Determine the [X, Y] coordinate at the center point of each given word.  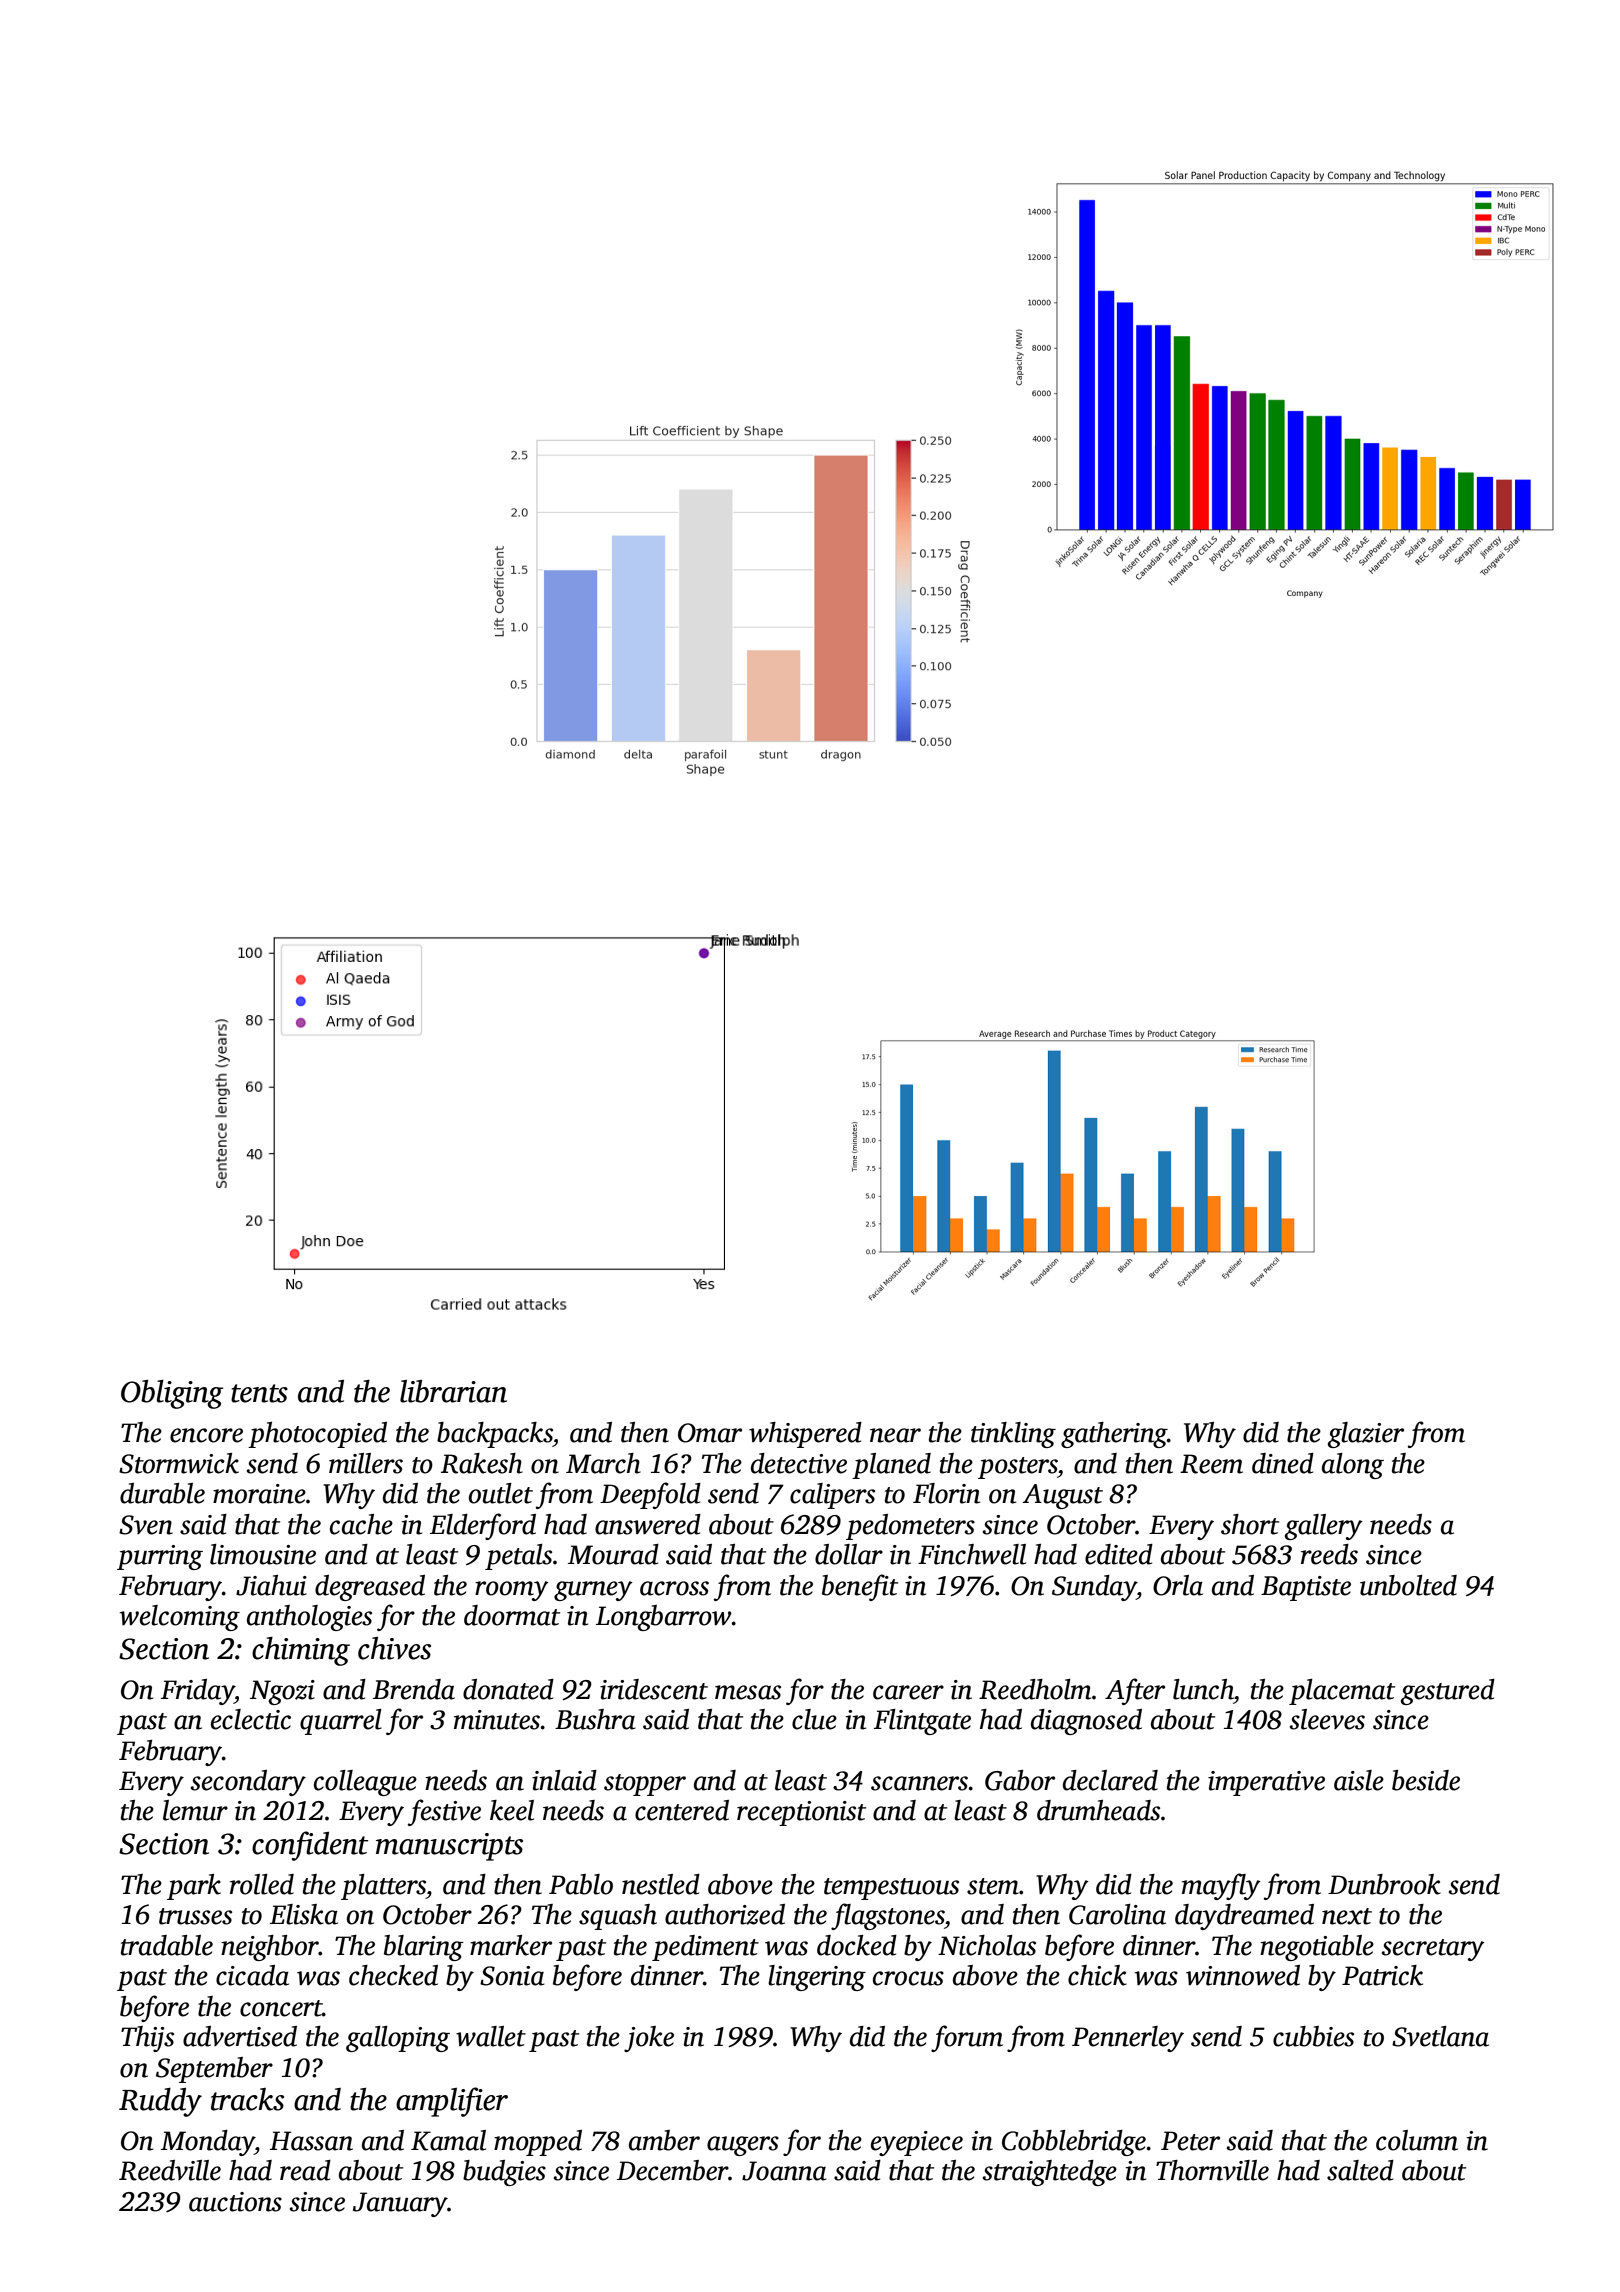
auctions [235, 2202]
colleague [365, 1783]
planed [891, 1466]
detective [799, 1463]
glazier [1366, 1435]
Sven [146, 1525]
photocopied [317, 1435]
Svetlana [1440, 2036]
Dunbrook [1384, 1884]
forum [967, 2038]
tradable [167, 1945]
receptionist [801, 1813]
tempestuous [891, 1889]
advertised [240, 2036]
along [1353, 1466]
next [1347, 1916]
